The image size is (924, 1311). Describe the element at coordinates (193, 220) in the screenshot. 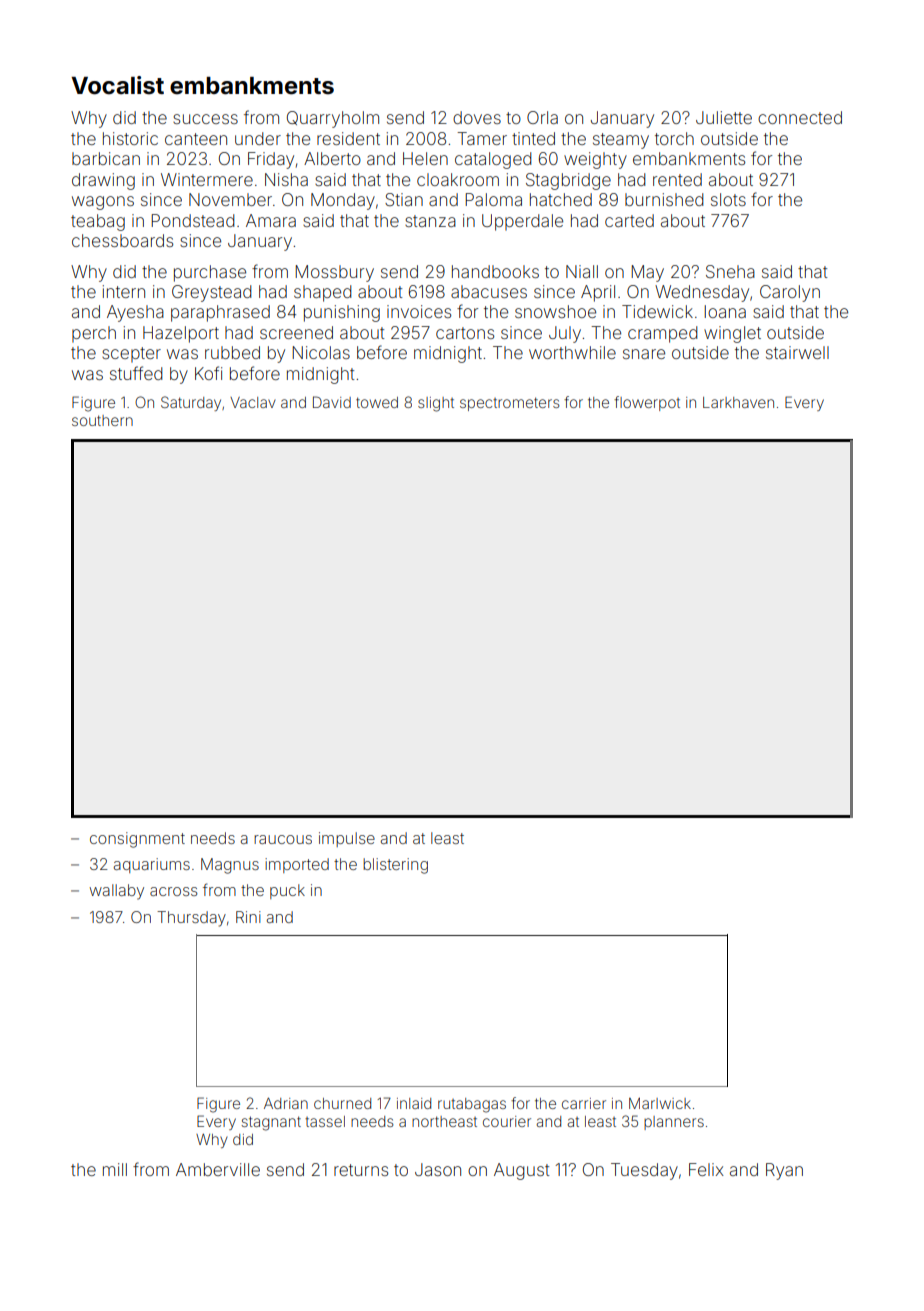

I see `Pondstead` at that location.
